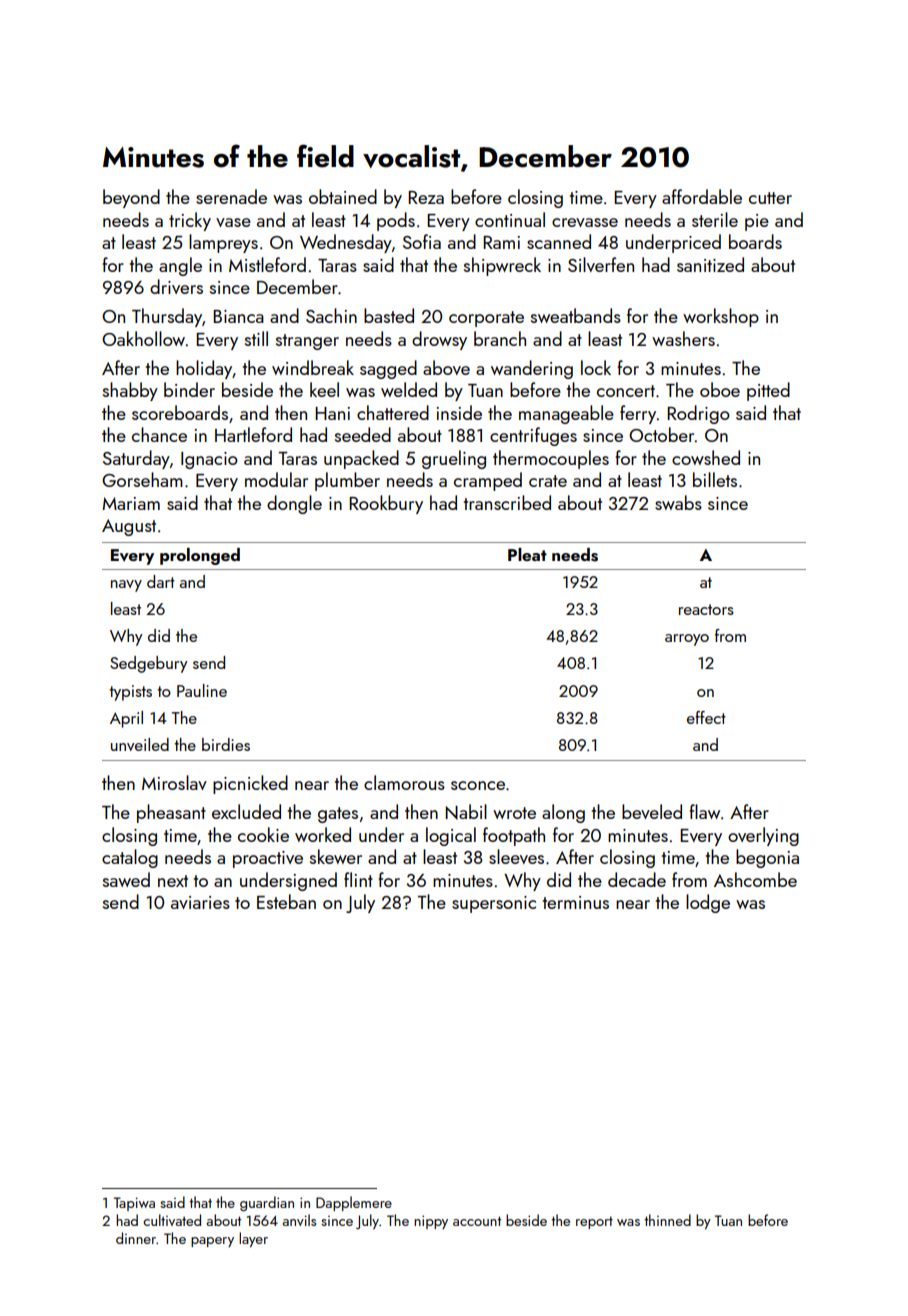  I want to click on Dapplemere, so click(354, 1203).
